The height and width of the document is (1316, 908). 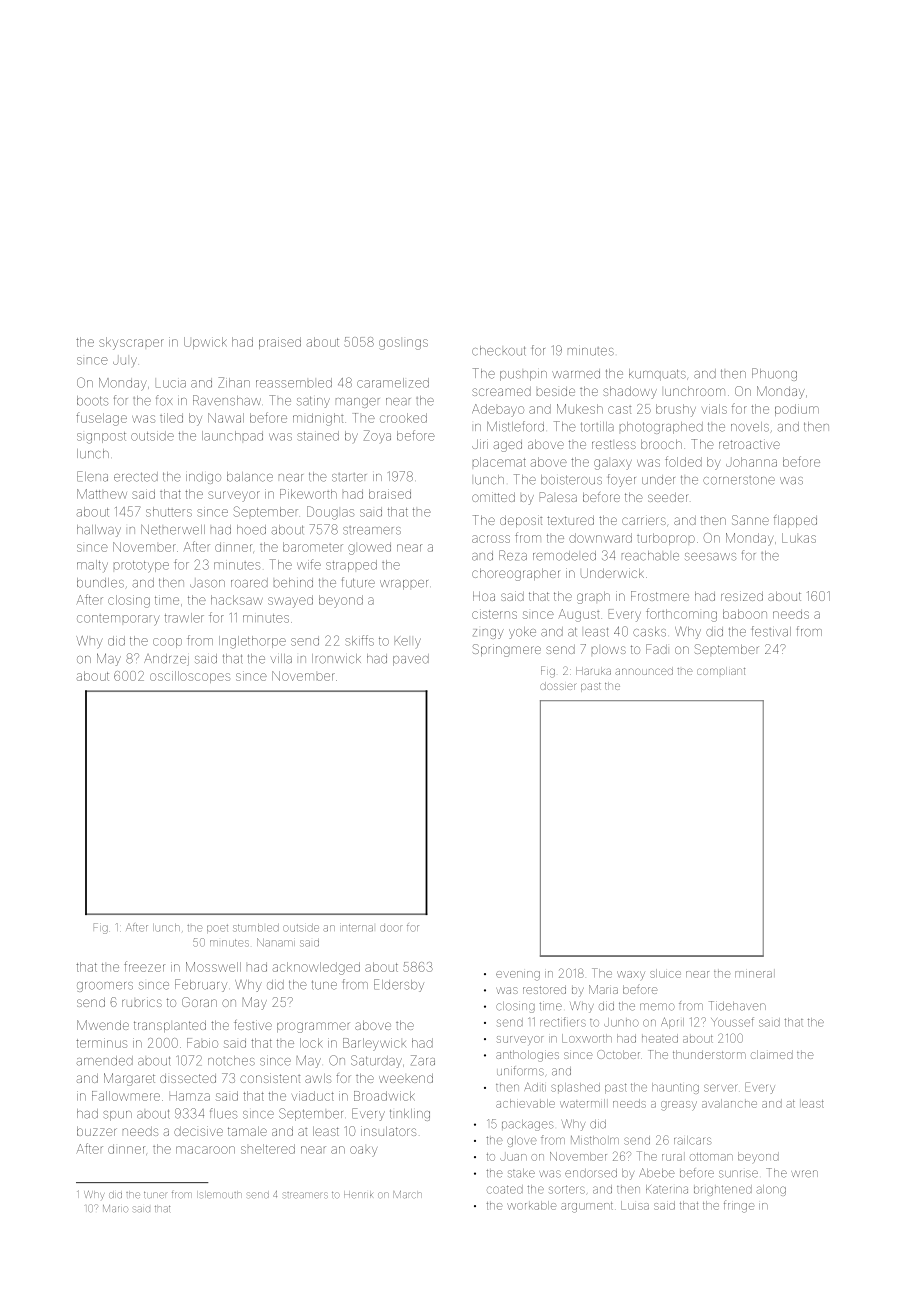 I want to click on goslings, so click(x=403, y=344).
